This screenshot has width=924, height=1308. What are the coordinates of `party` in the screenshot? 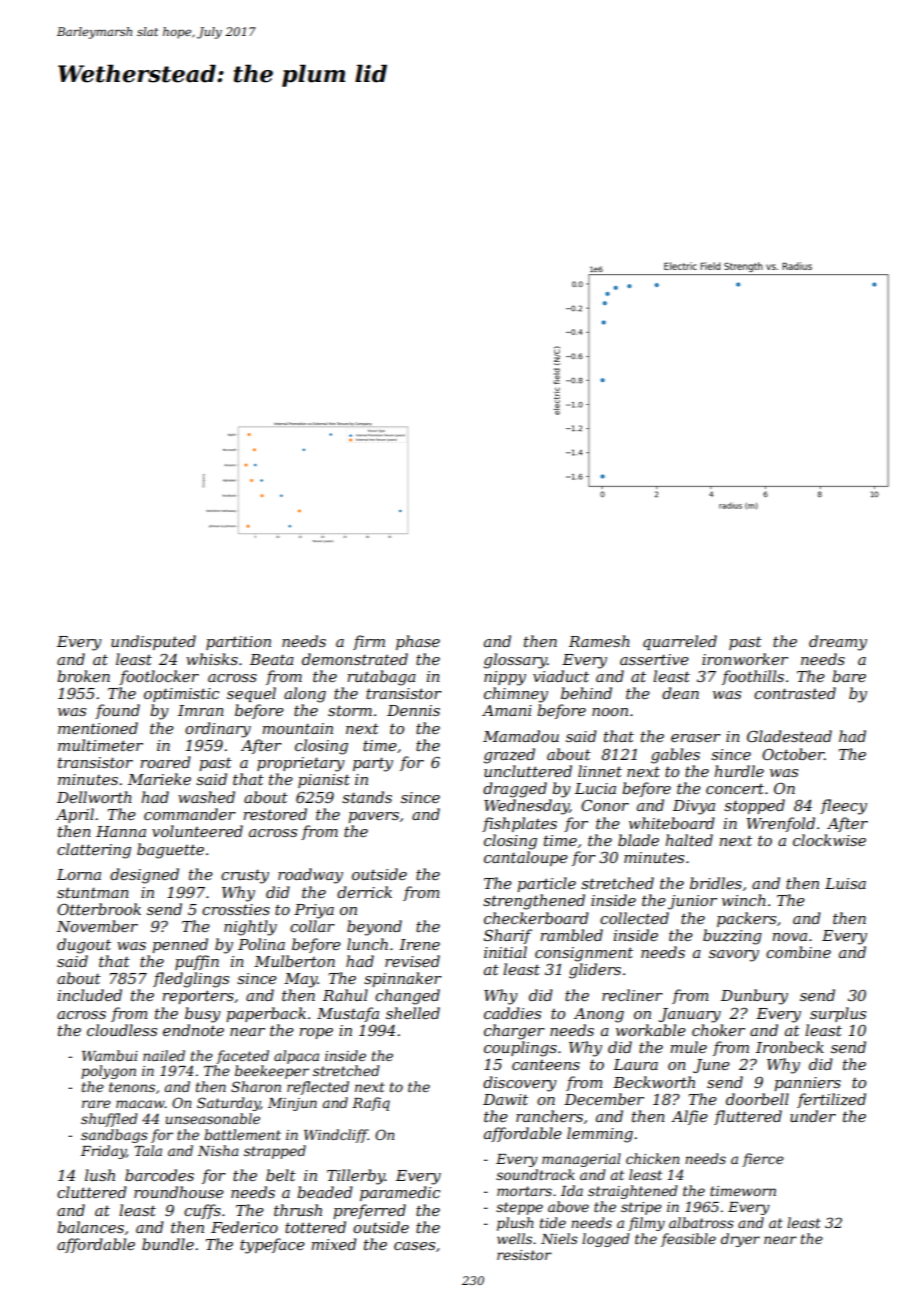 It's located at (373, 764).
